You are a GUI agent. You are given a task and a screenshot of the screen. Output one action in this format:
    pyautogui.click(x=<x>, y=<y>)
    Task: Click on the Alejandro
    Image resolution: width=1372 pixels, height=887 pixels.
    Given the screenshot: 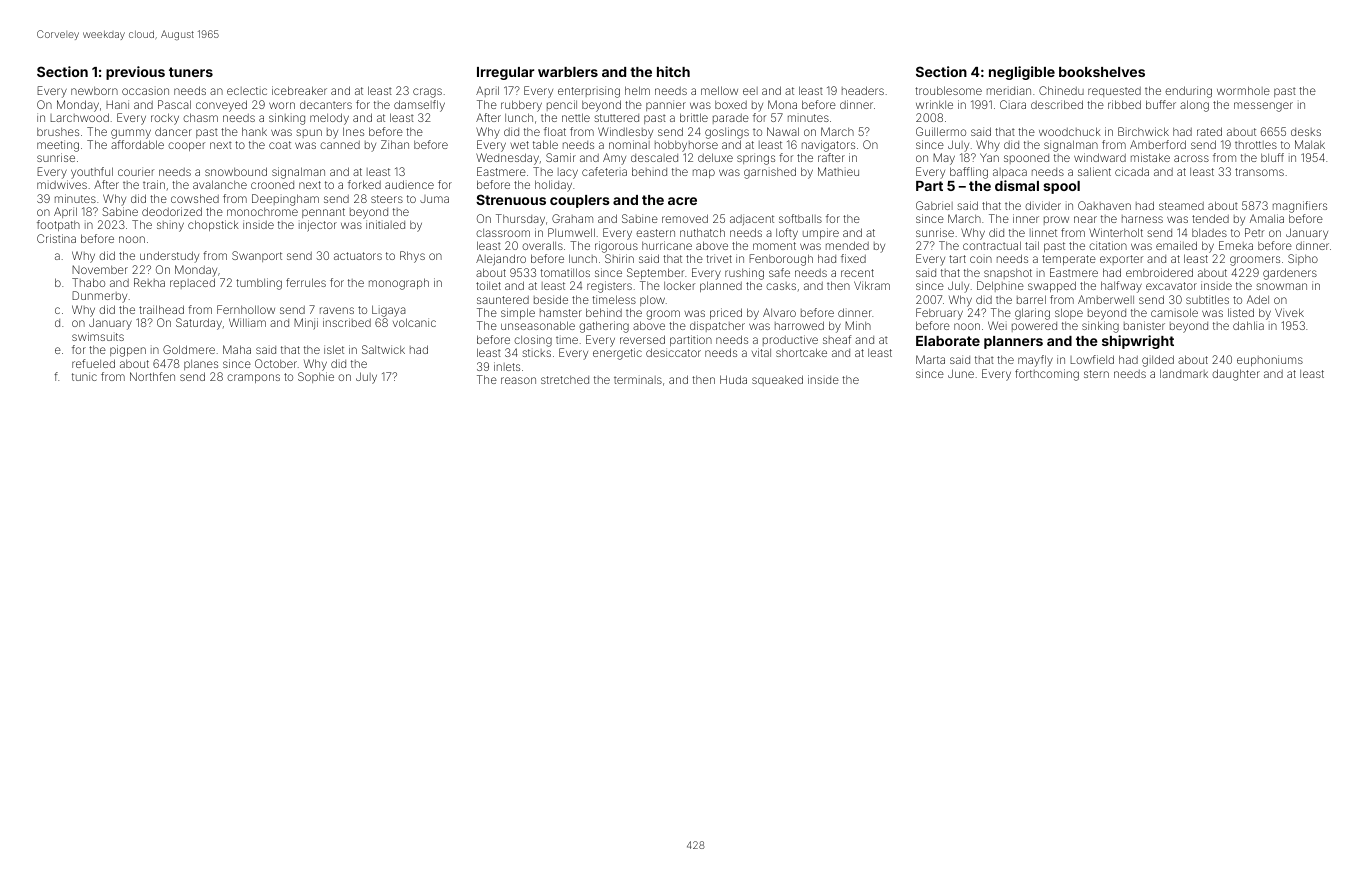 What is the action you would take?
    pyautogui.click(x=501, y=260)
